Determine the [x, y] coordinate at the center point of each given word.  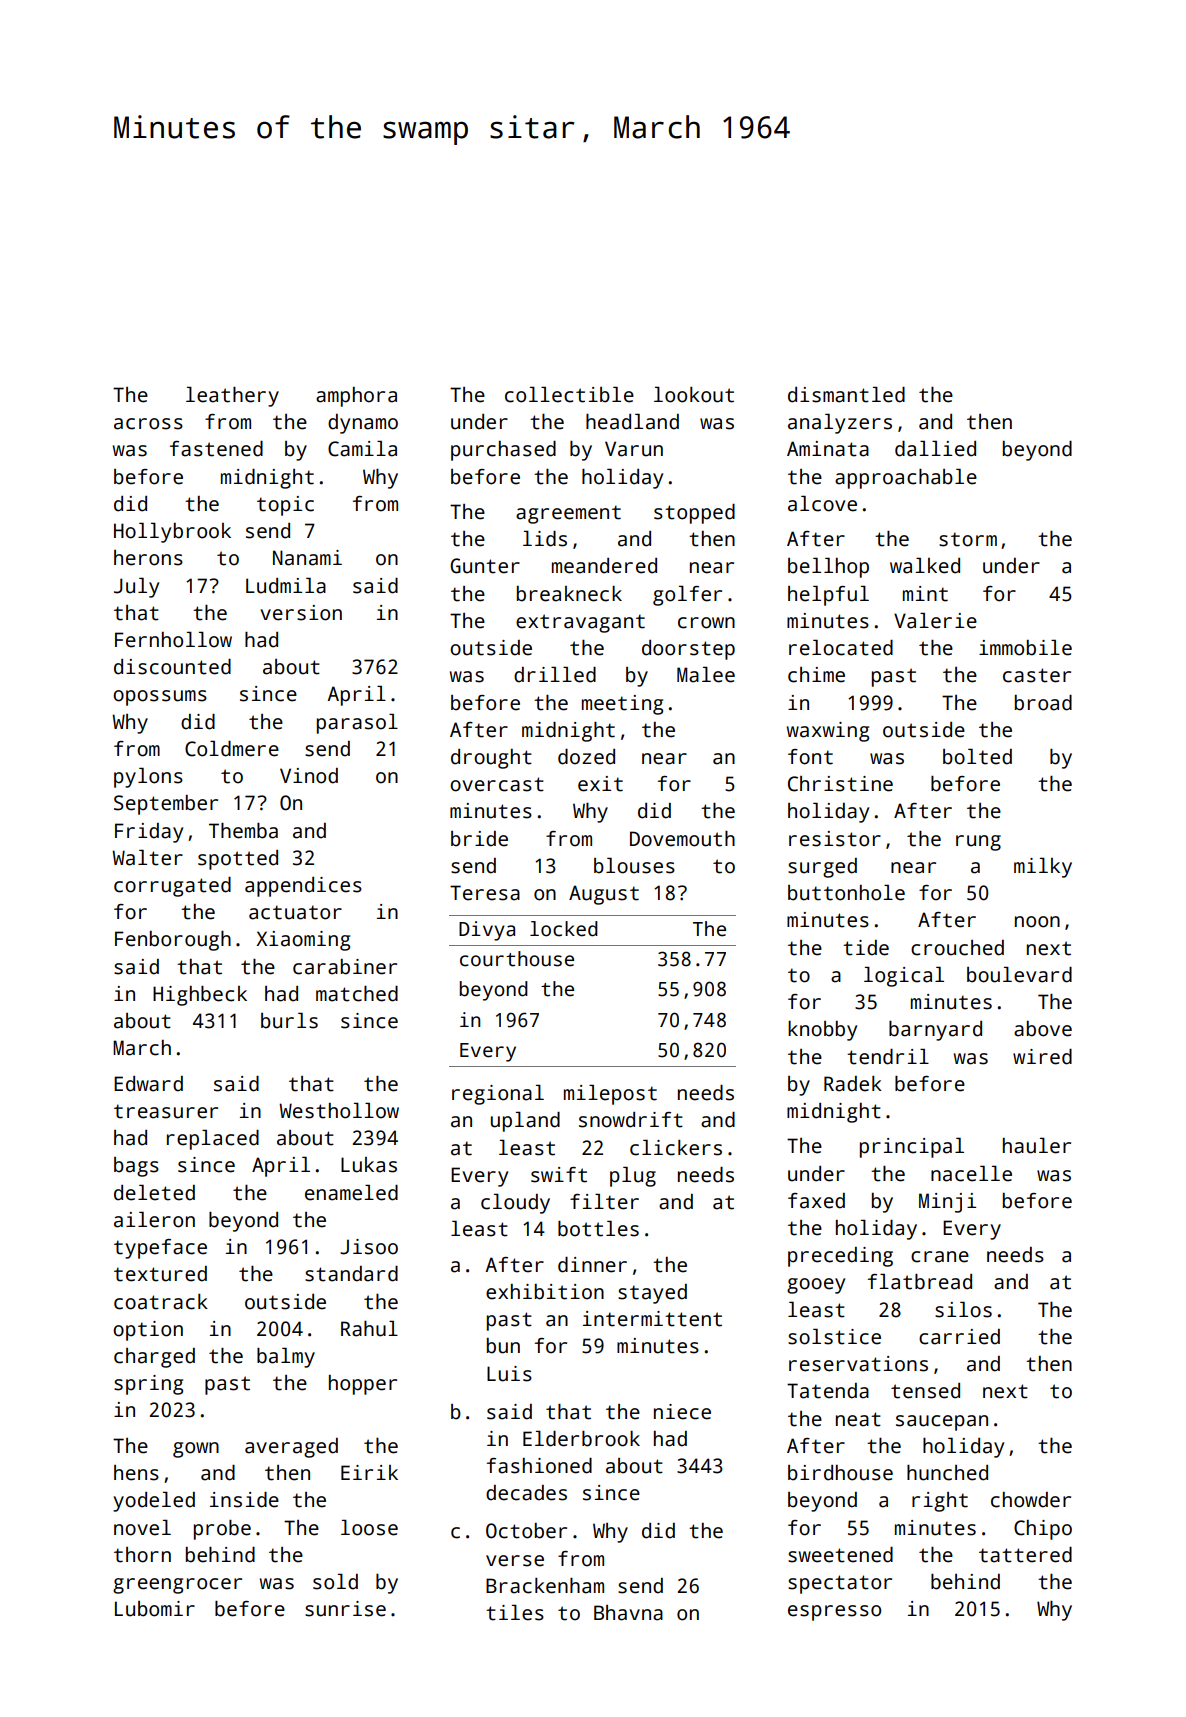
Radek [853, 1084]
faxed [816, 1201]
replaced [213, 1139]
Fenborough [173, 941]
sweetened [840, 1555]
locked [564, 929]
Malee [706, 674]
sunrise [345, 1609]
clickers [676, 1147]
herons [148, 558]
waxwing [828, 732]
